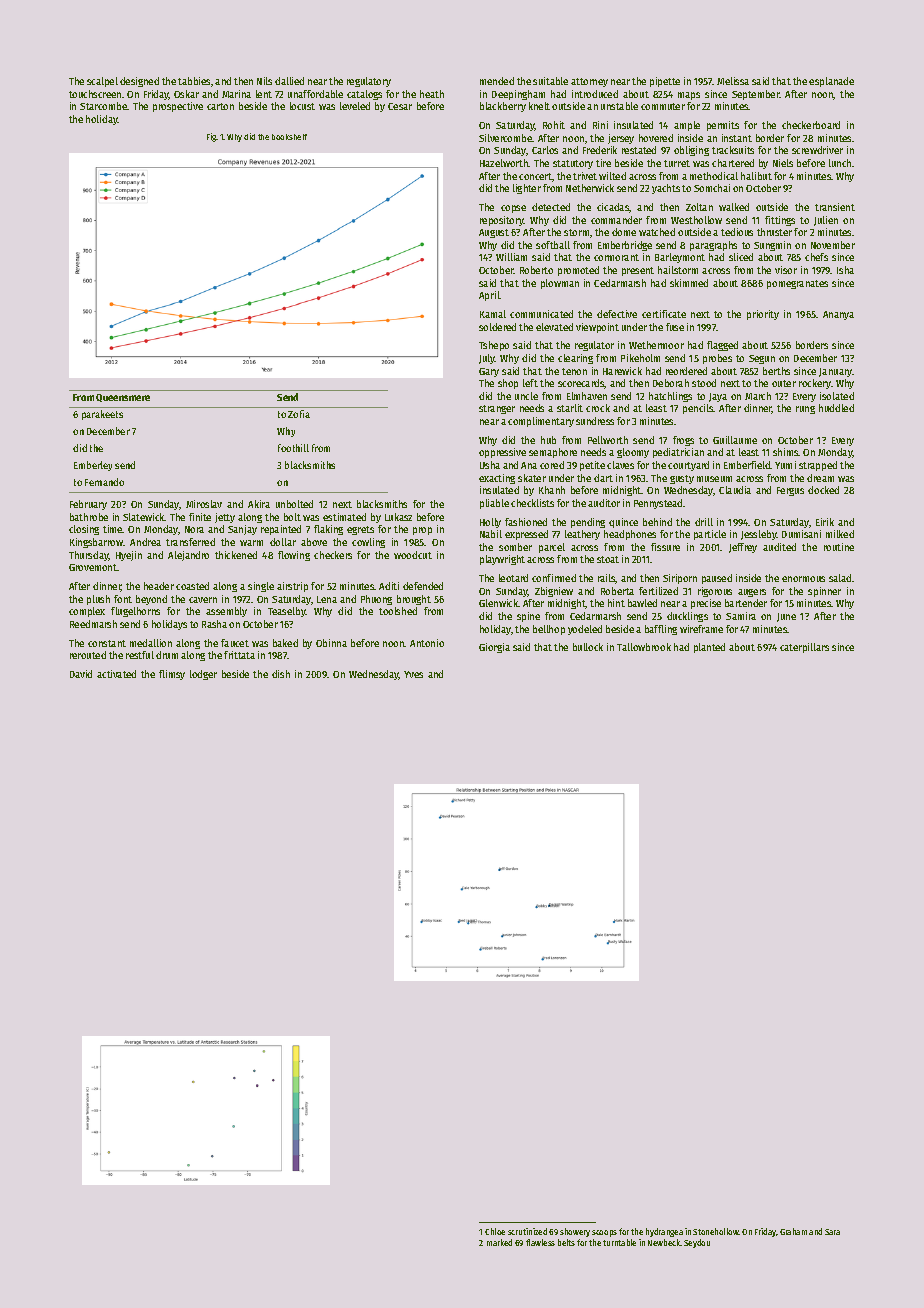 This screenshot has height=1308, width=924. I want to click on prospective, so click(178, 107).
